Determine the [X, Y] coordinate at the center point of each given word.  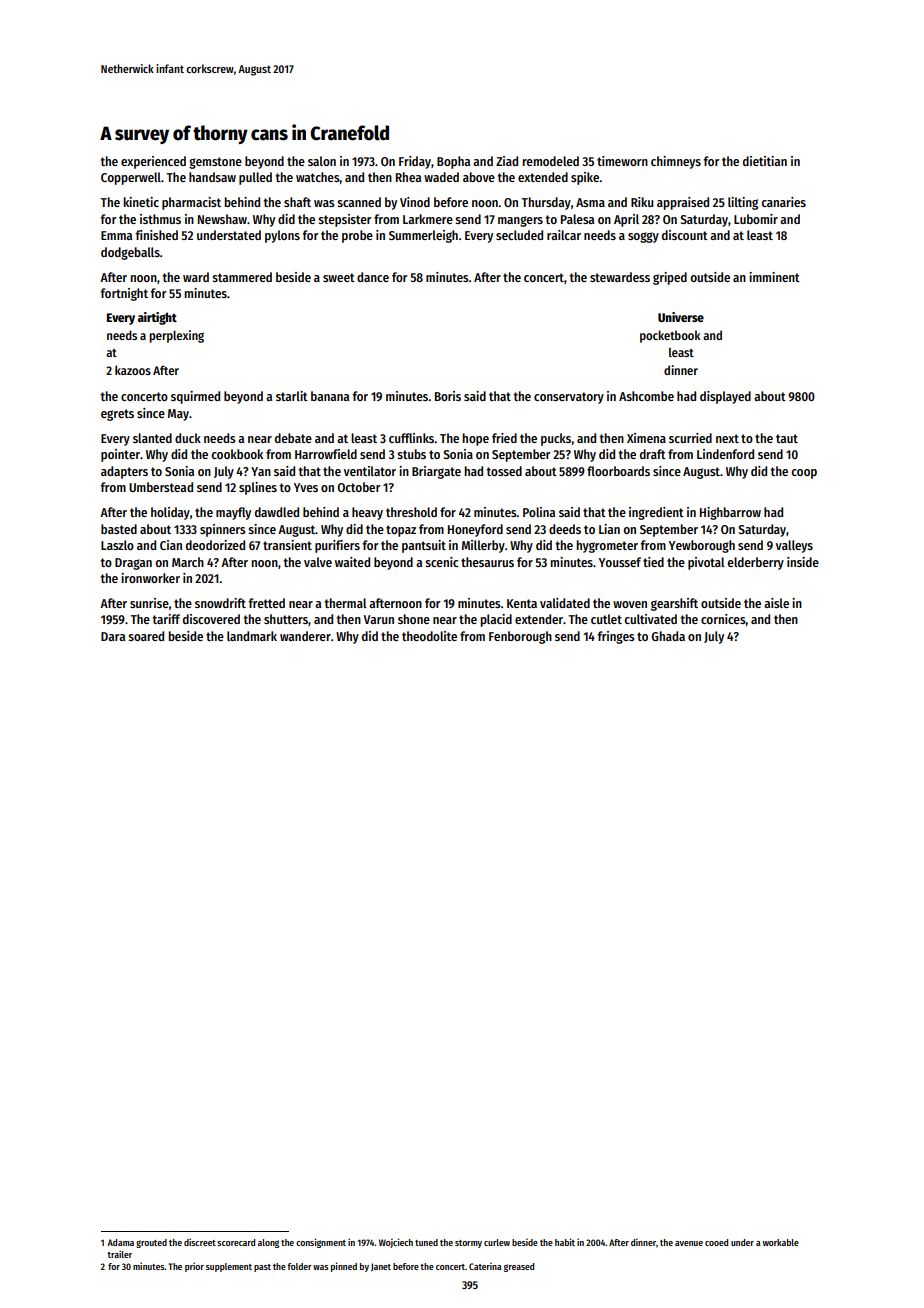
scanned [359, 202]
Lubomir [756, 219]
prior [194, 1267]
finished [156, 235]
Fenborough [520, 637]
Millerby [483, 546]
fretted [266, 603]
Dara [113, 636]
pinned [344, 1267]
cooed [716, 1242]
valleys [794, 546]
